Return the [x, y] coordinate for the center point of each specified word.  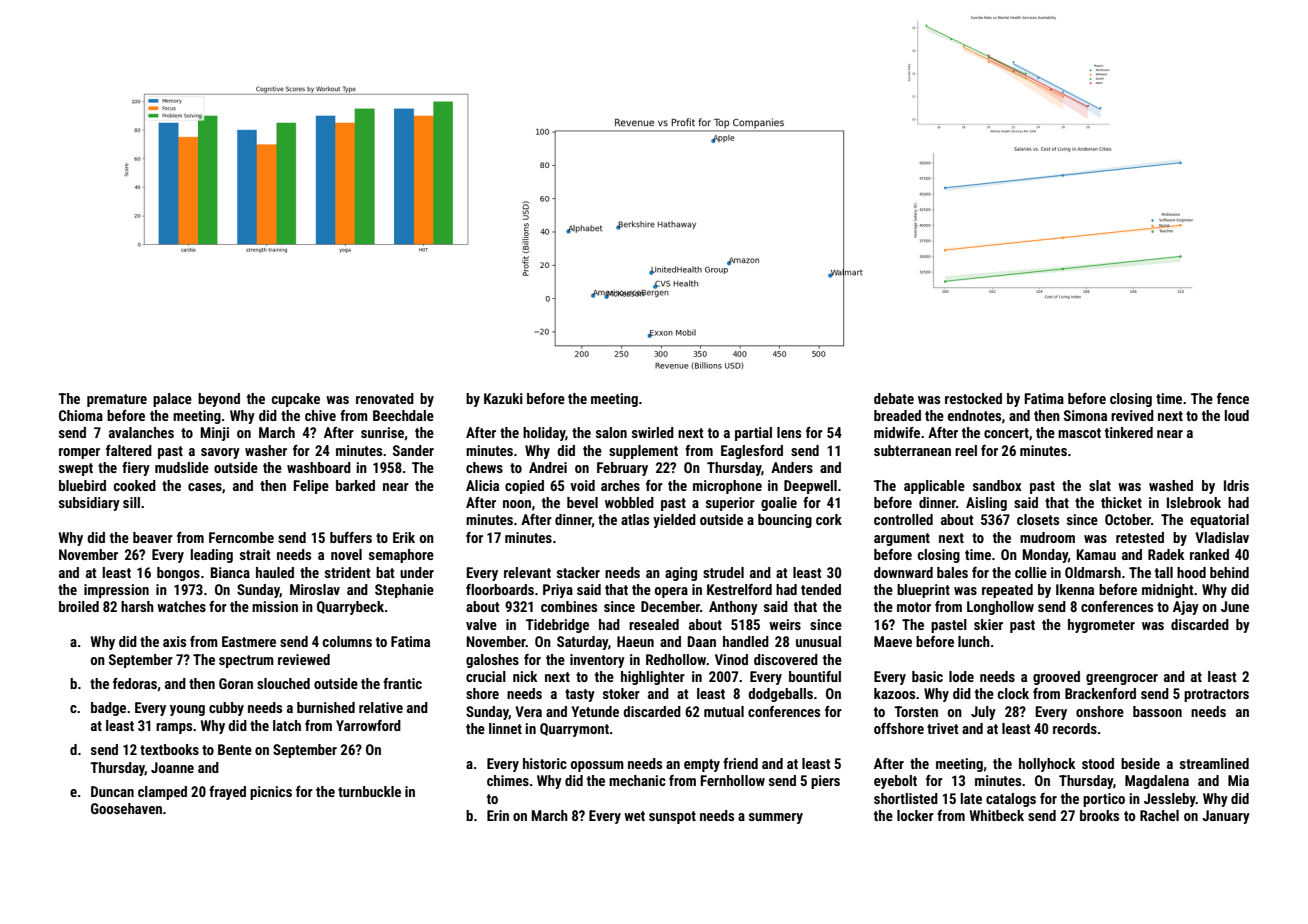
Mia [1238, 780]
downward [903, 572]
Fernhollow [732, 780]
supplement [643, 452]
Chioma [81, 415]
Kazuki [503, 398]
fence [1233, 398]
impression [116, 591]
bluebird [82, 485]
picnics [271, 793]
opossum [597, 766]
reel [966, 450]
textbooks [169, 749]
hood [1191, 572]
